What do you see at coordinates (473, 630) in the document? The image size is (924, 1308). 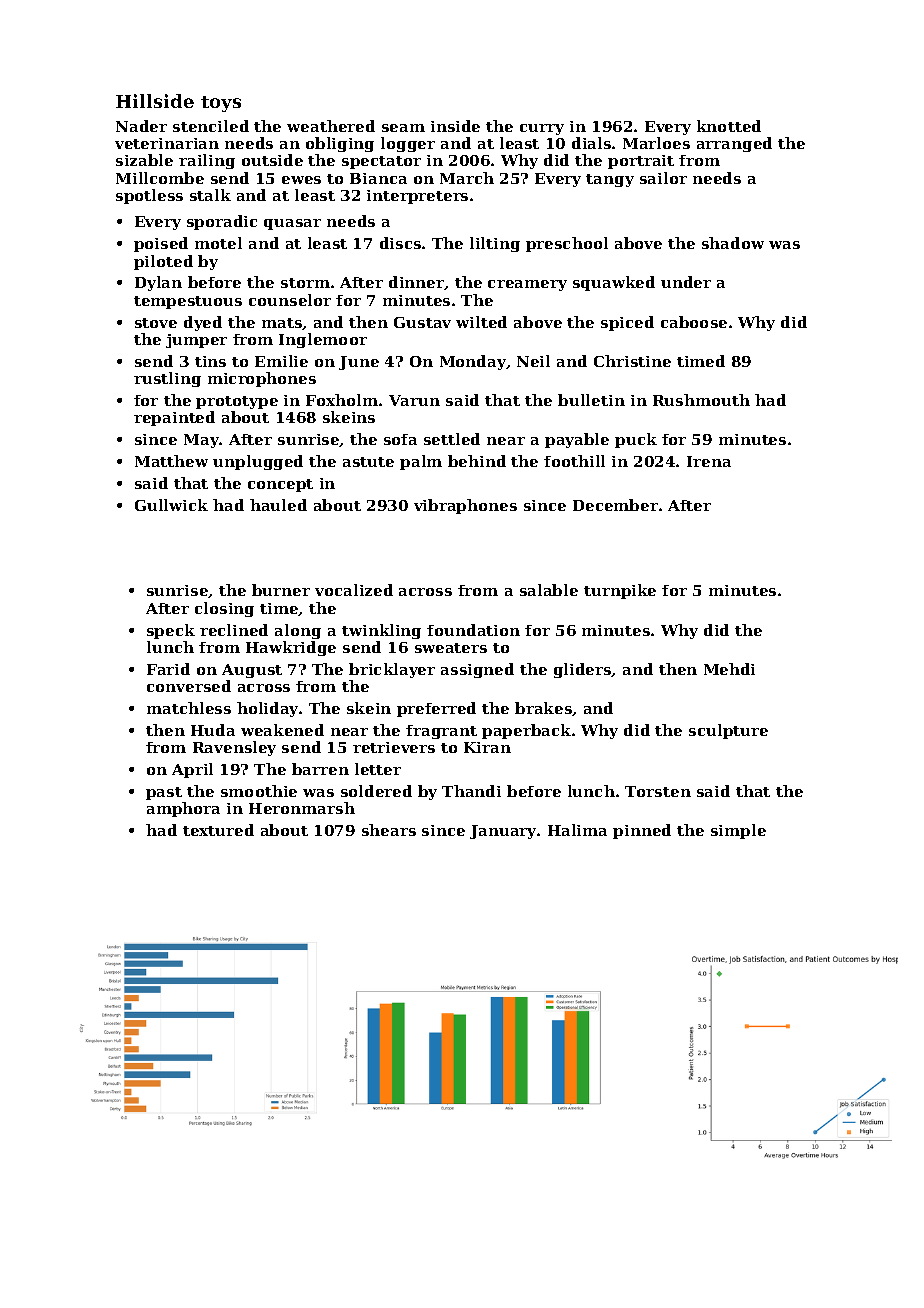 I see `foundation` at bounding box center [473, 630].
